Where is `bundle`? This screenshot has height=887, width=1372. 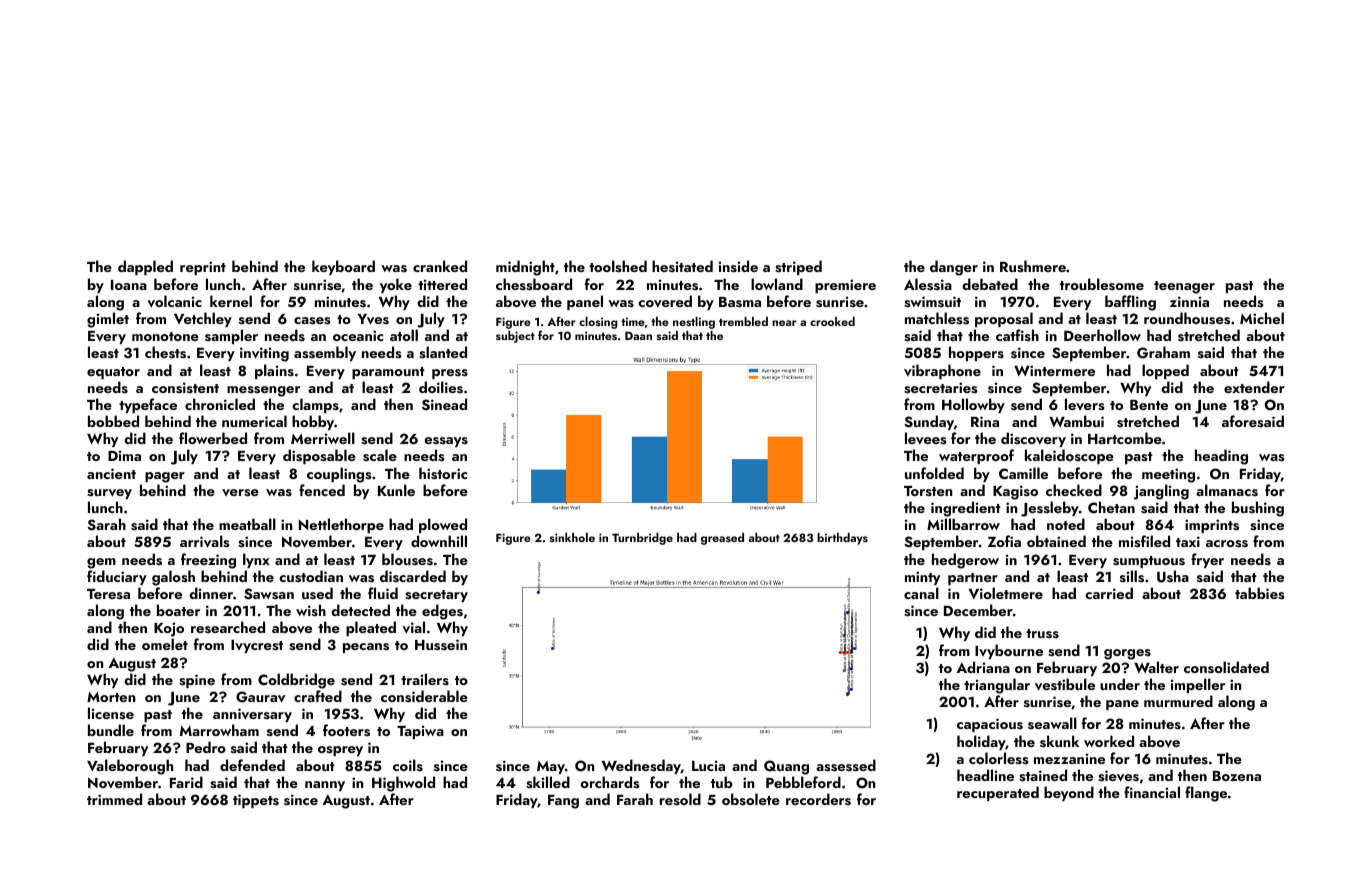
bundle is located at coordinates (111, 730).
